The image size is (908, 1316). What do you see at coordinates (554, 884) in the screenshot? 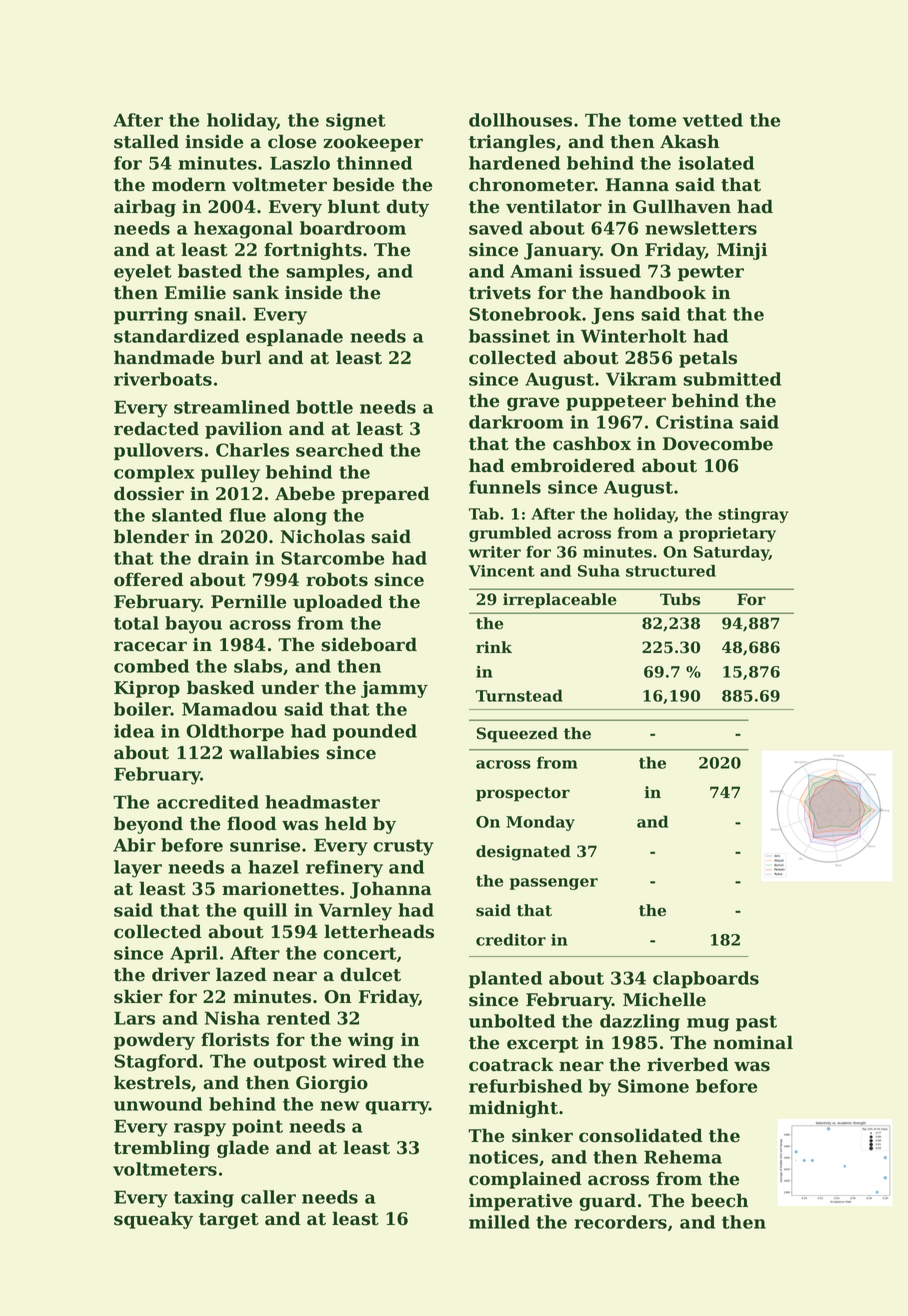
I see `passenger` at bounding box center [554, 884].
